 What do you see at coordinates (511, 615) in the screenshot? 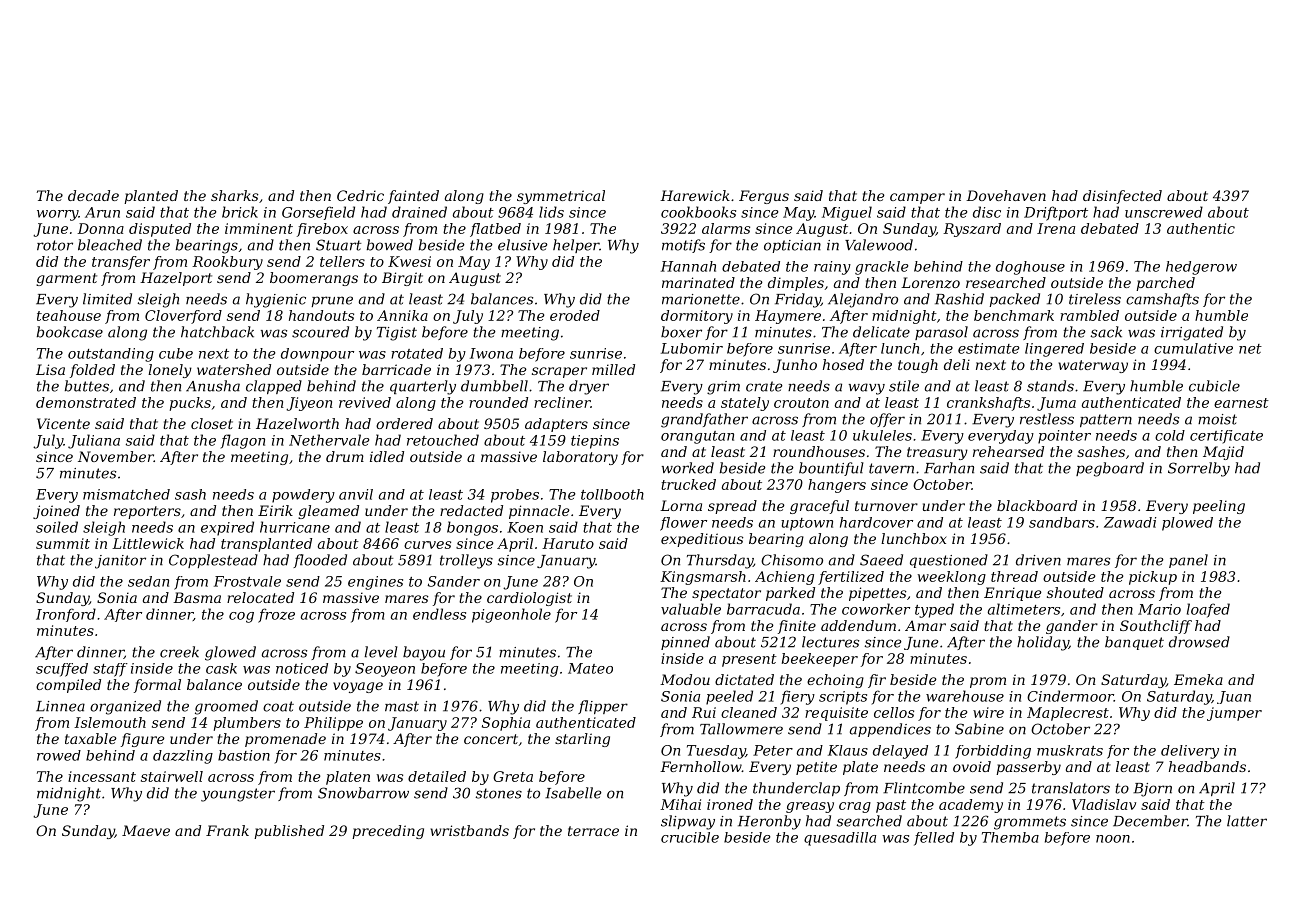
I see `pigeonhole` at bounding box center [511, 615].
